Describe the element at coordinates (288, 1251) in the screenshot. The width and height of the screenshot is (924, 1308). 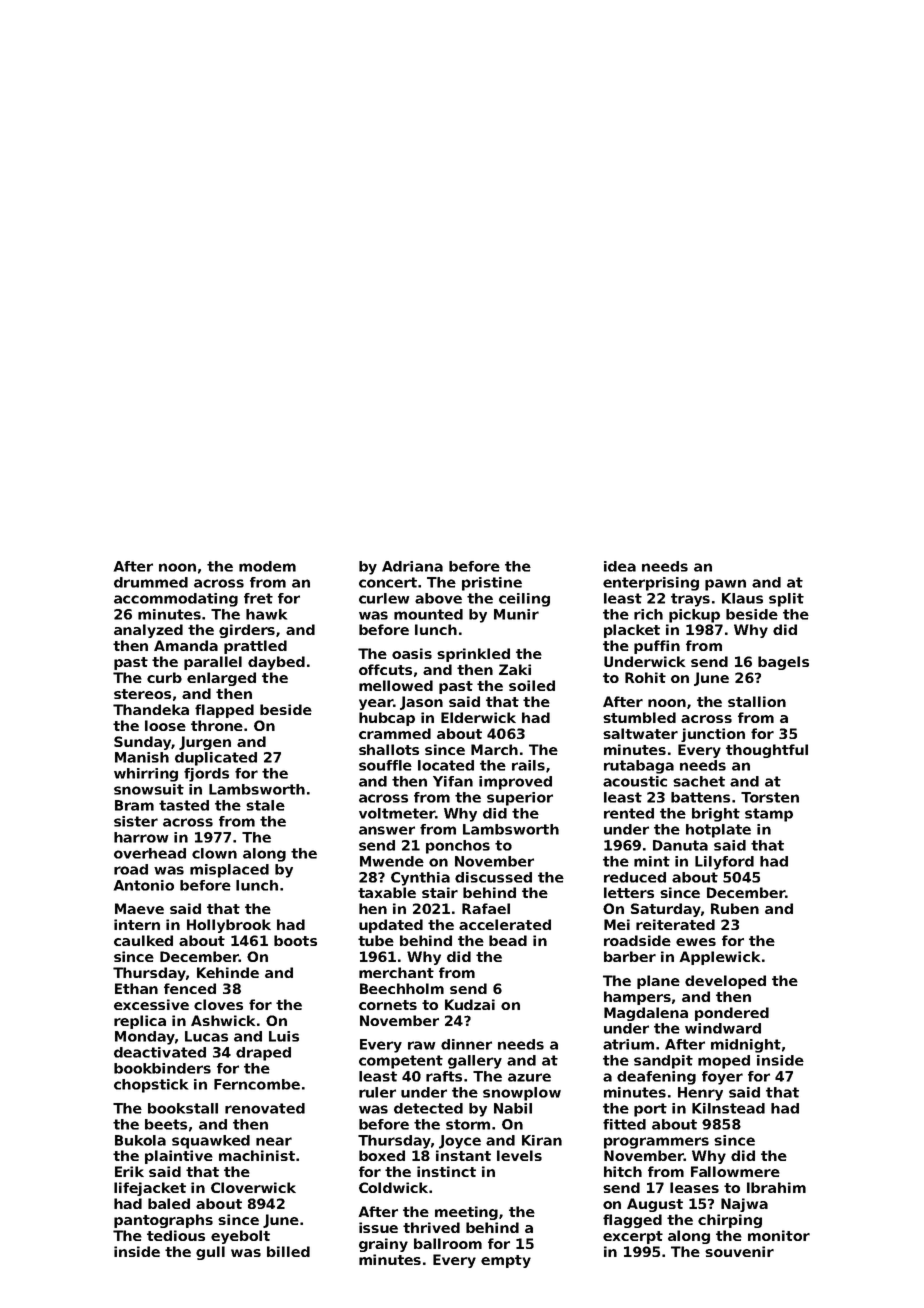
I see `billed` at that location.
